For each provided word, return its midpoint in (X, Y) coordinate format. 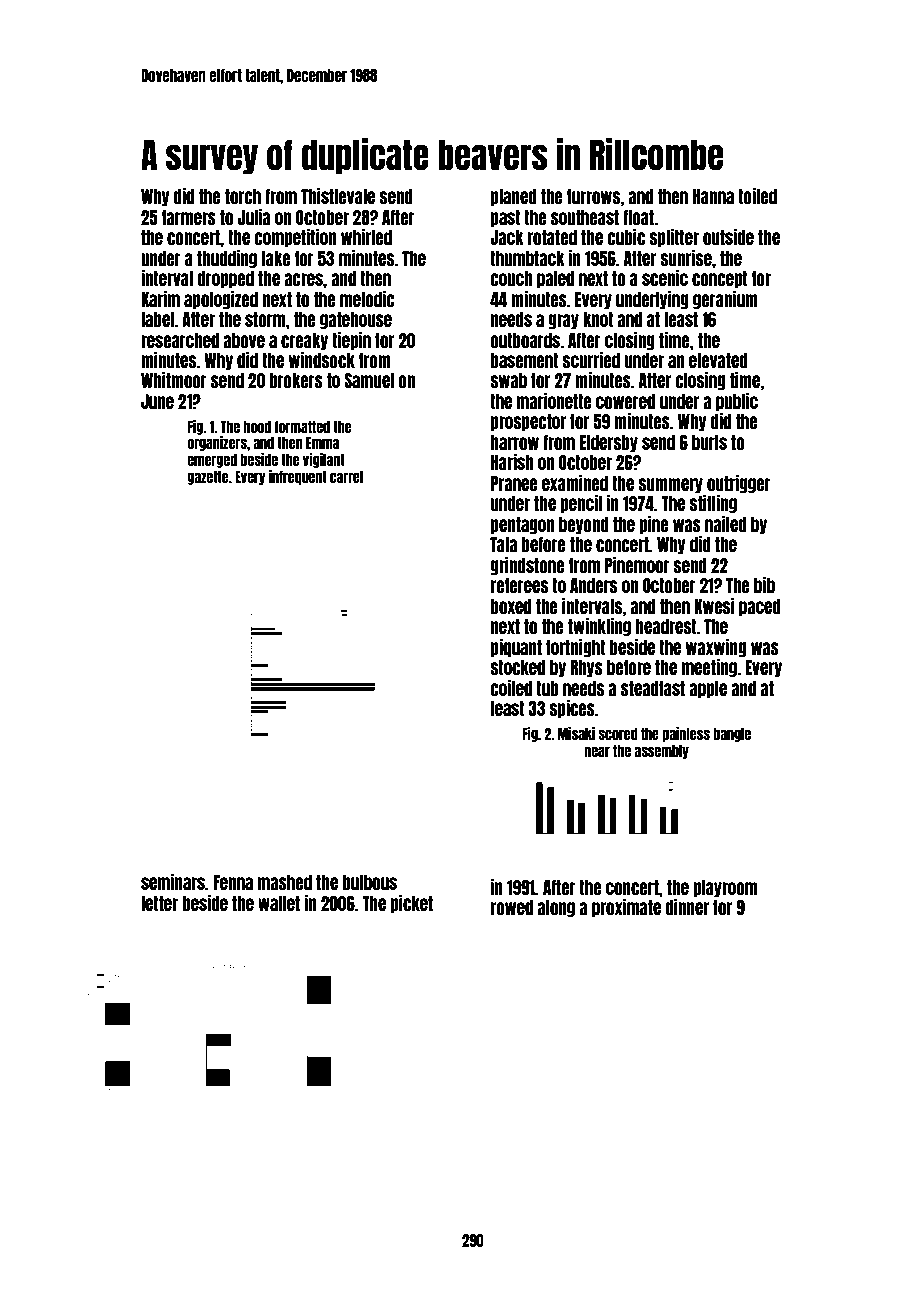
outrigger (739, 484)
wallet (279, 903)
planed (514, 197)
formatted (302, 426)
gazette (207, 477)
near (597, 751)
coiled (511, 688)
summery (670, 485)
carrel (346, 476)
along (556, 908)
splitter (674, 238)
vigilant (324, 460)
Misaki (576, 733)
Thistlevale (338, 196)
